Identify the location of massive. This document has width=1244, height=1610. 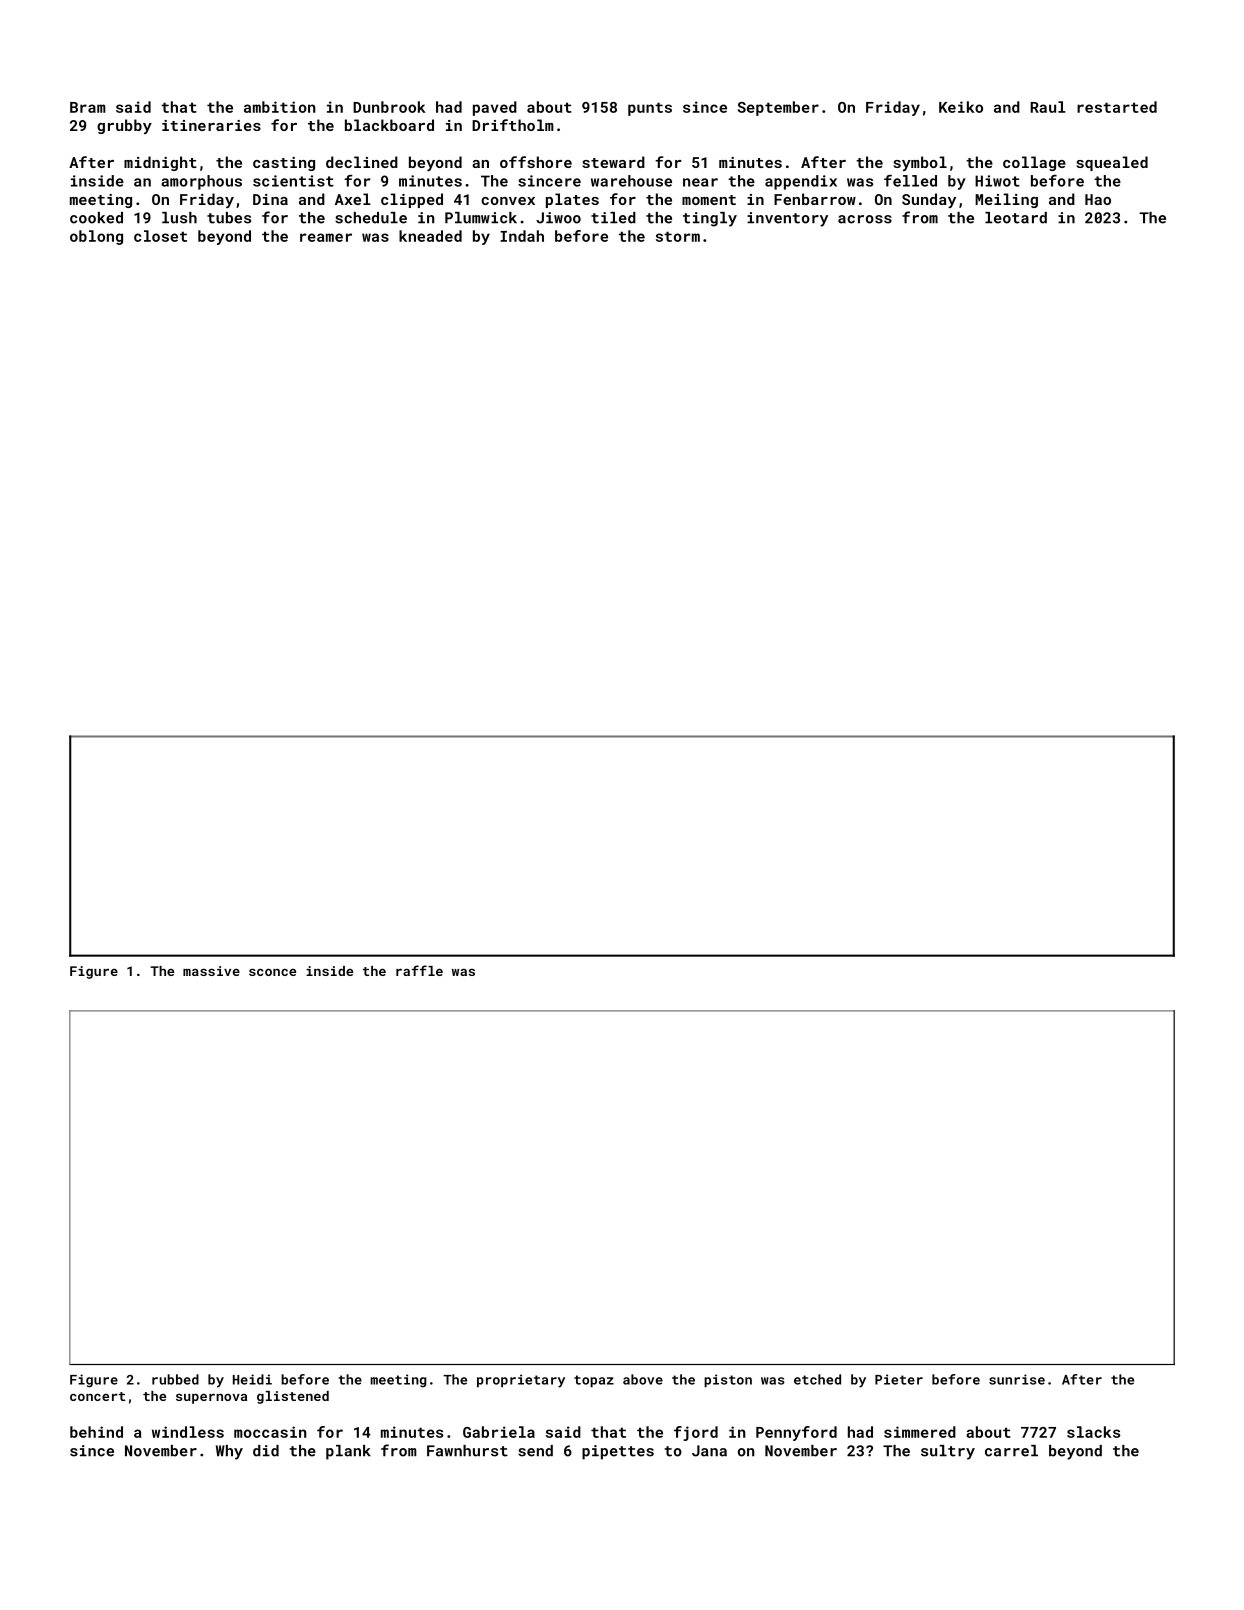
(211, 971).
